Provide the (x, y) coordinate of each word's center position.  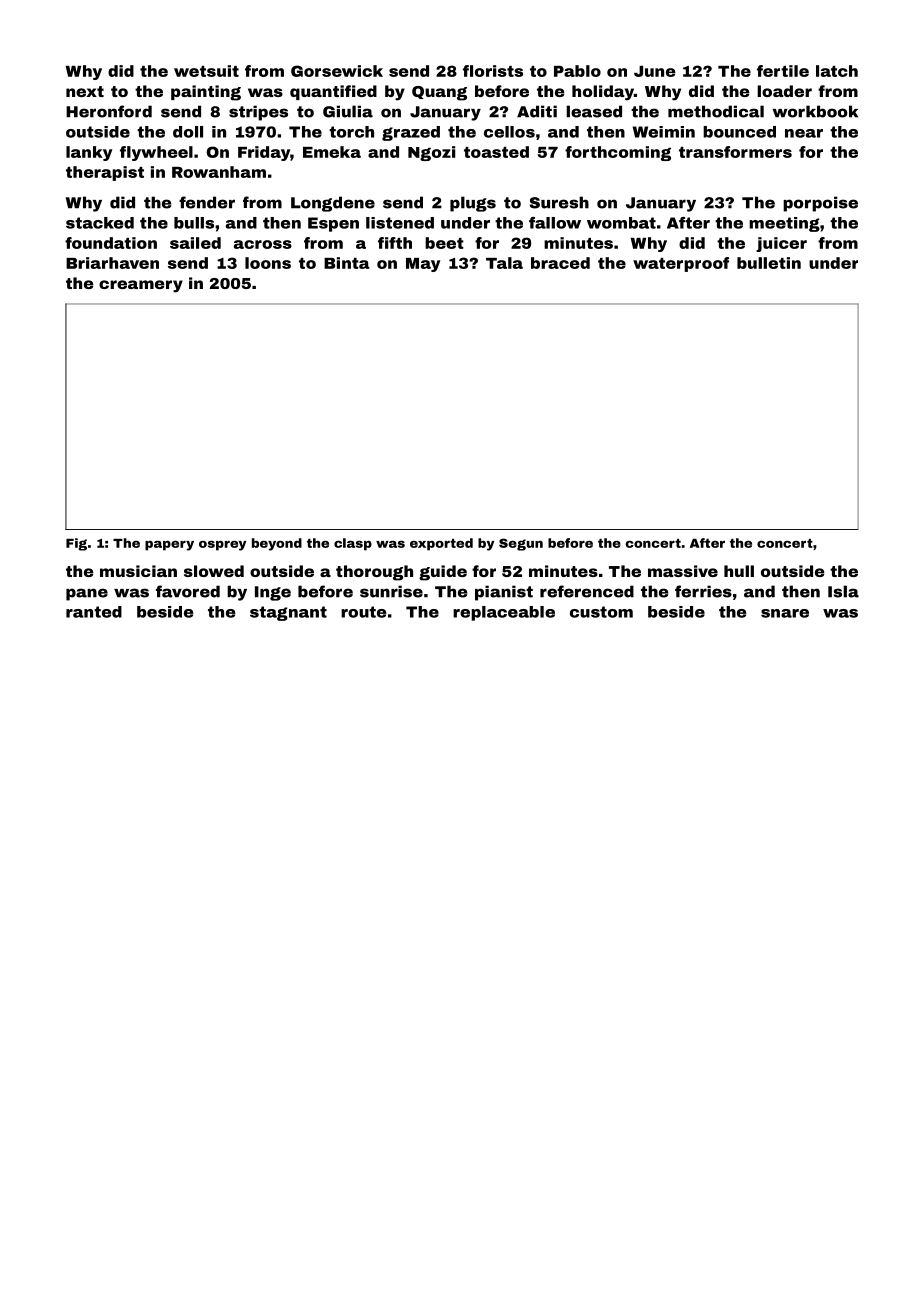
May (423, 265)
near (804, 133)
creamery (141, 286)
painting (206, 93)
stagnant (288, 613)
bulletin (769, 263)
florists (493, 71)
